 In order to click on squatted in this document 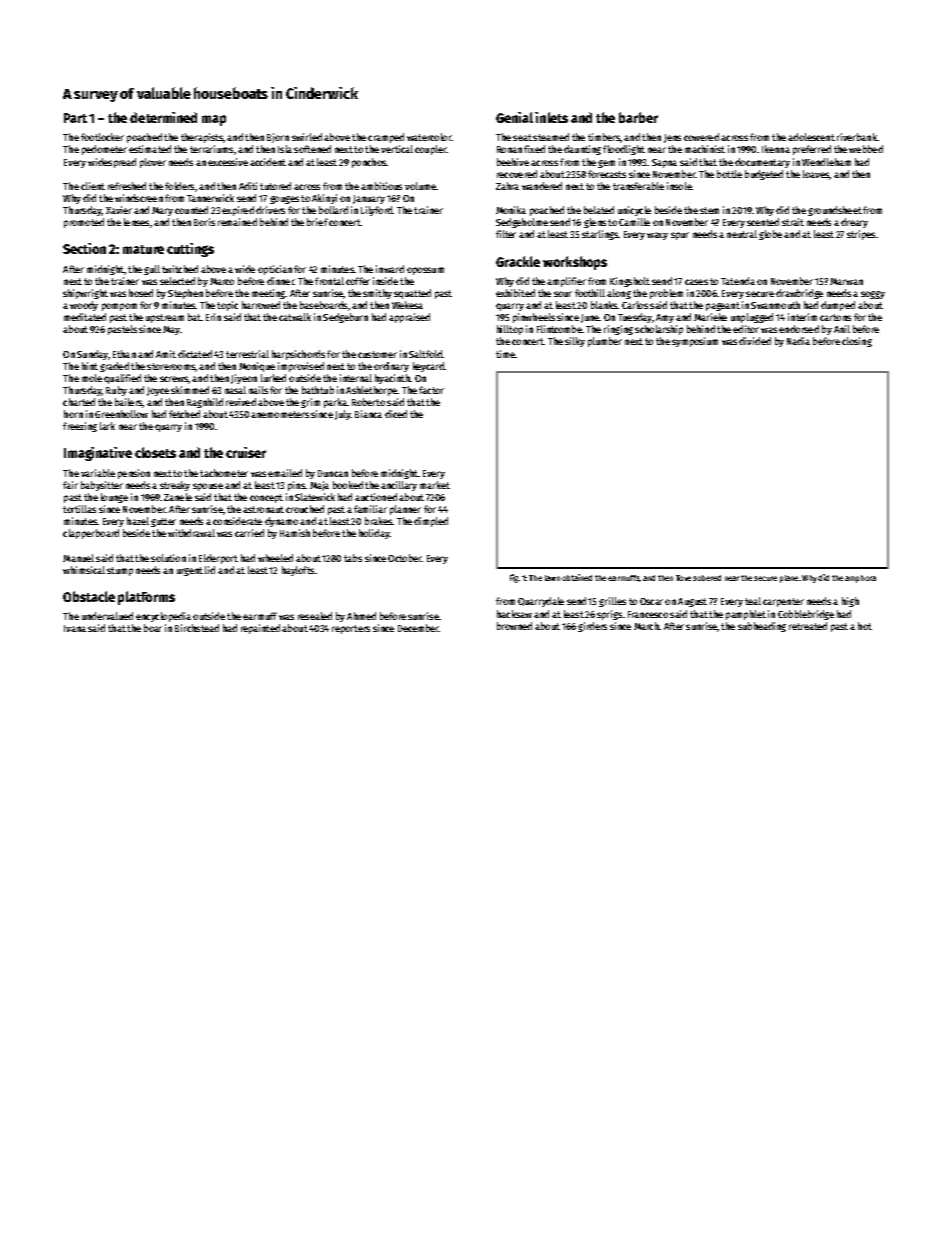, I will do `click(412, 294)`.
